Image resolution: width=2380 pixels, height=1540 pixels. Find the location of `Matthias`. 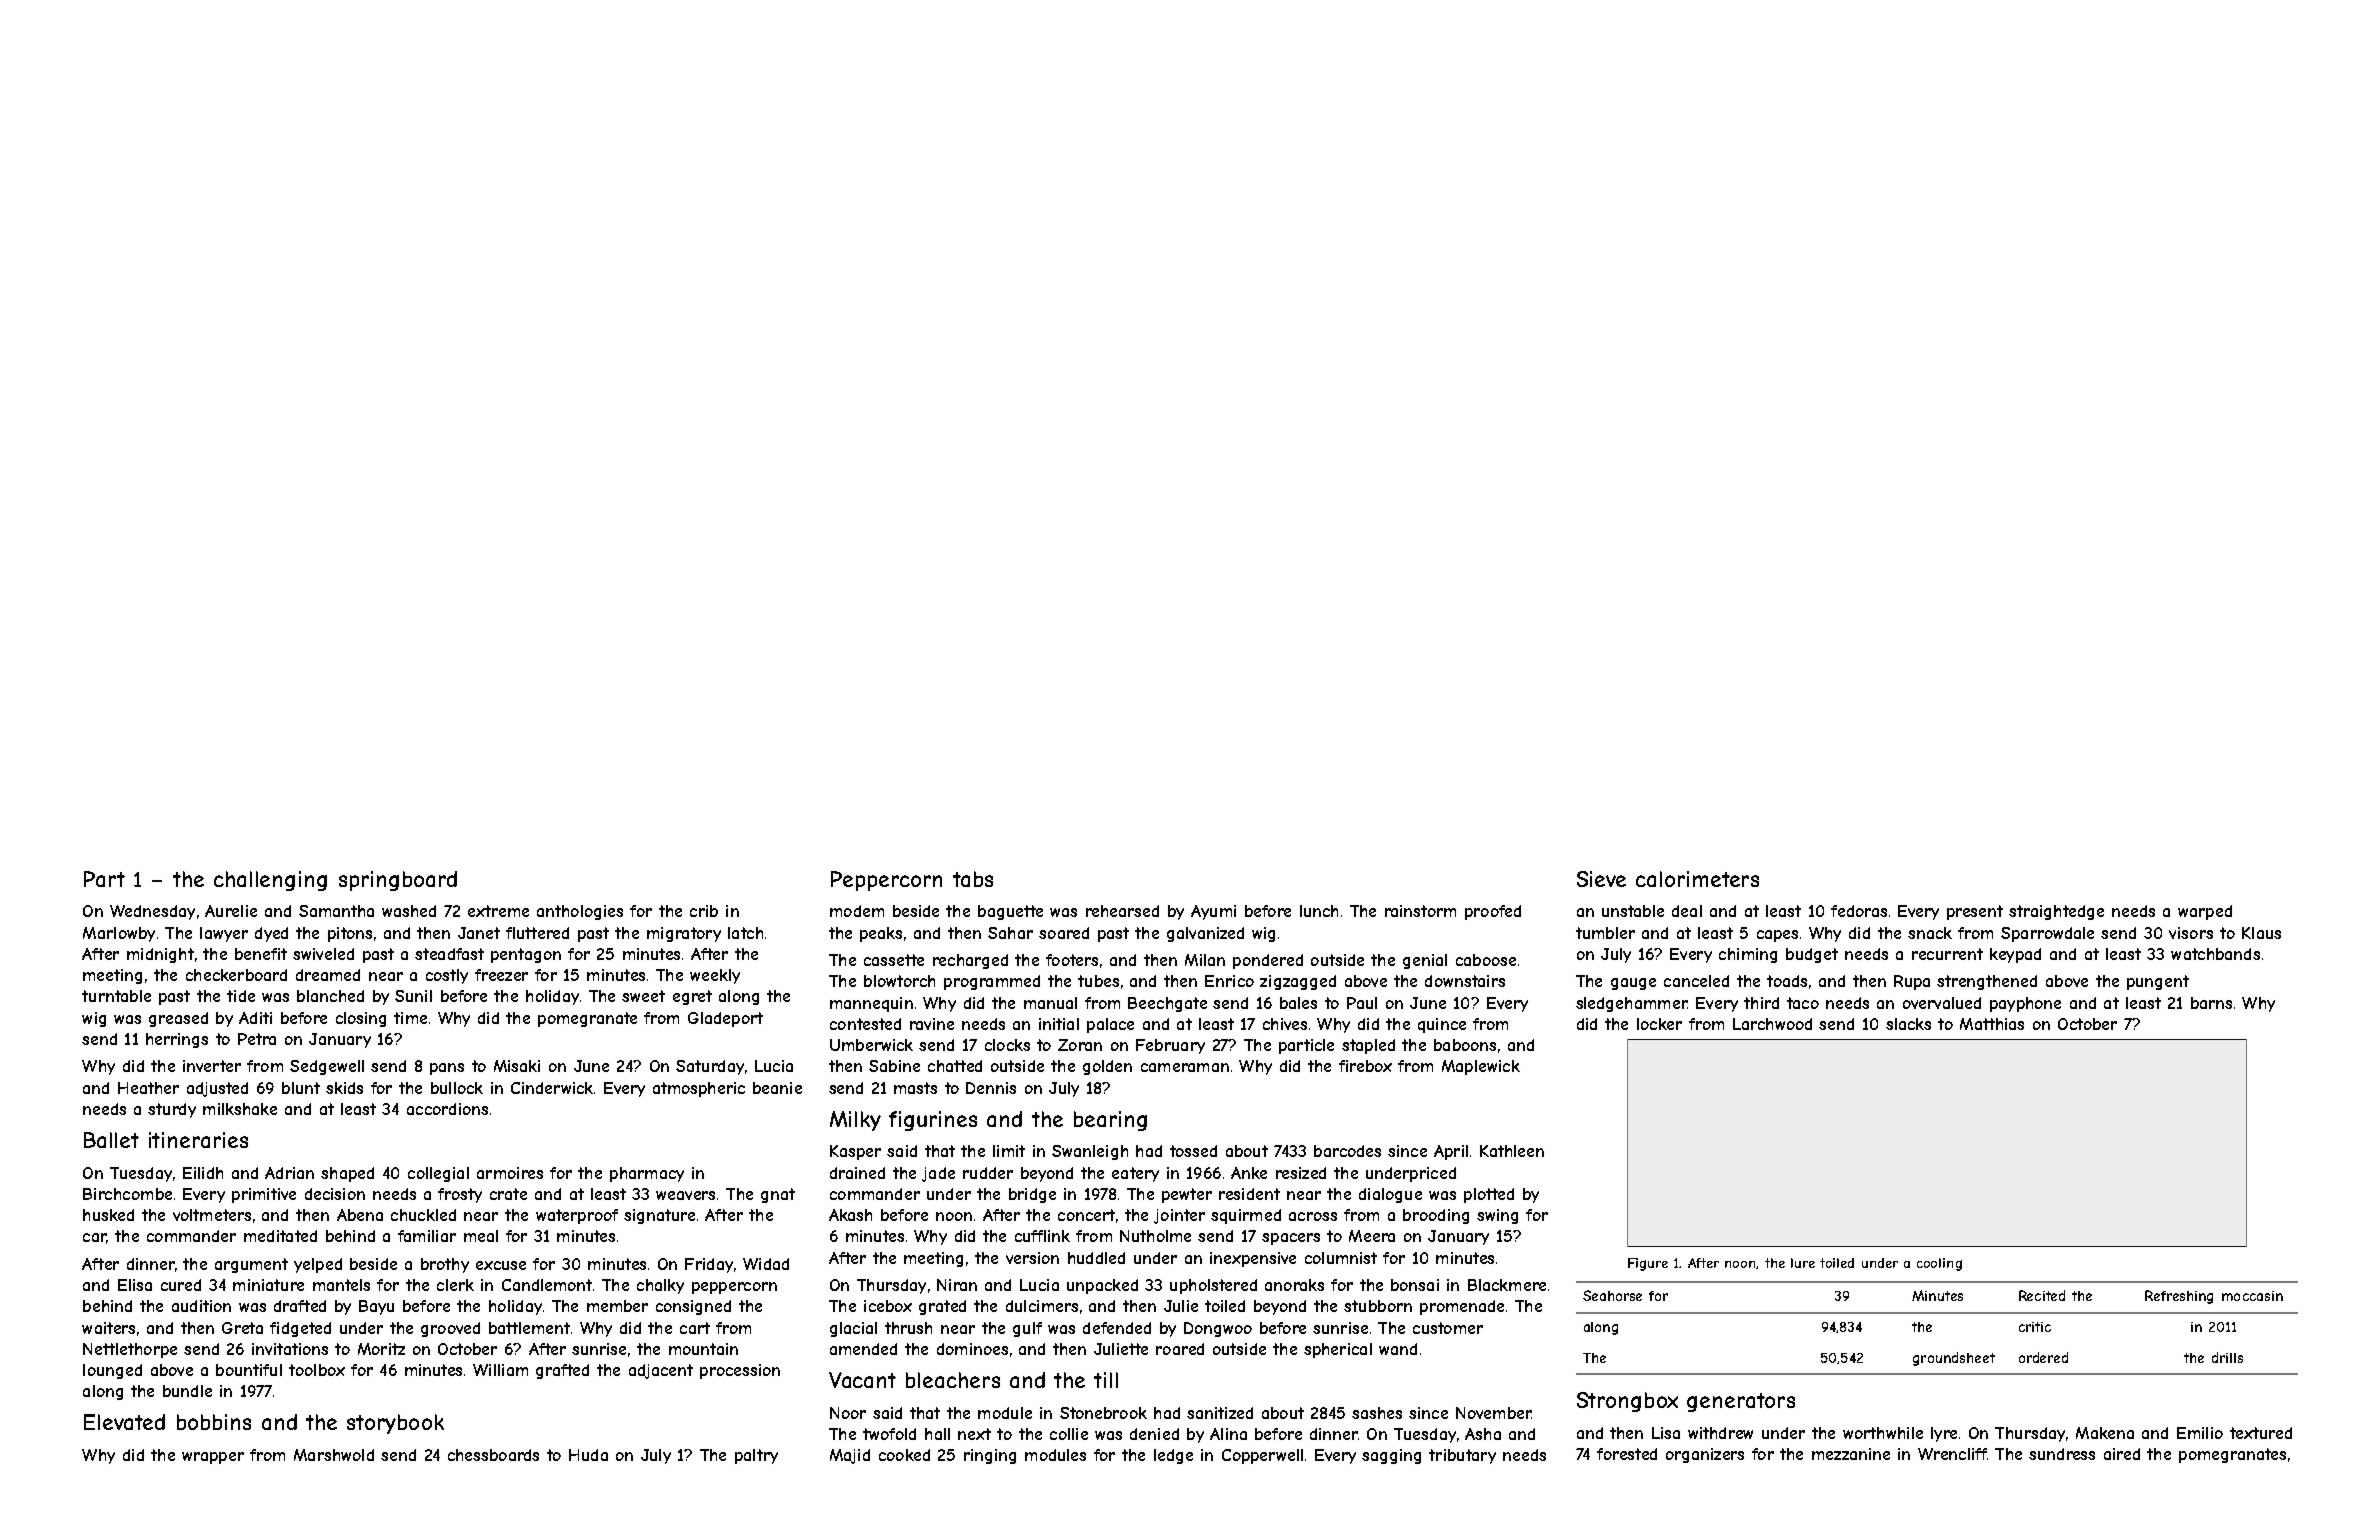

Matthias is located at coordinates (1992, 1024).
